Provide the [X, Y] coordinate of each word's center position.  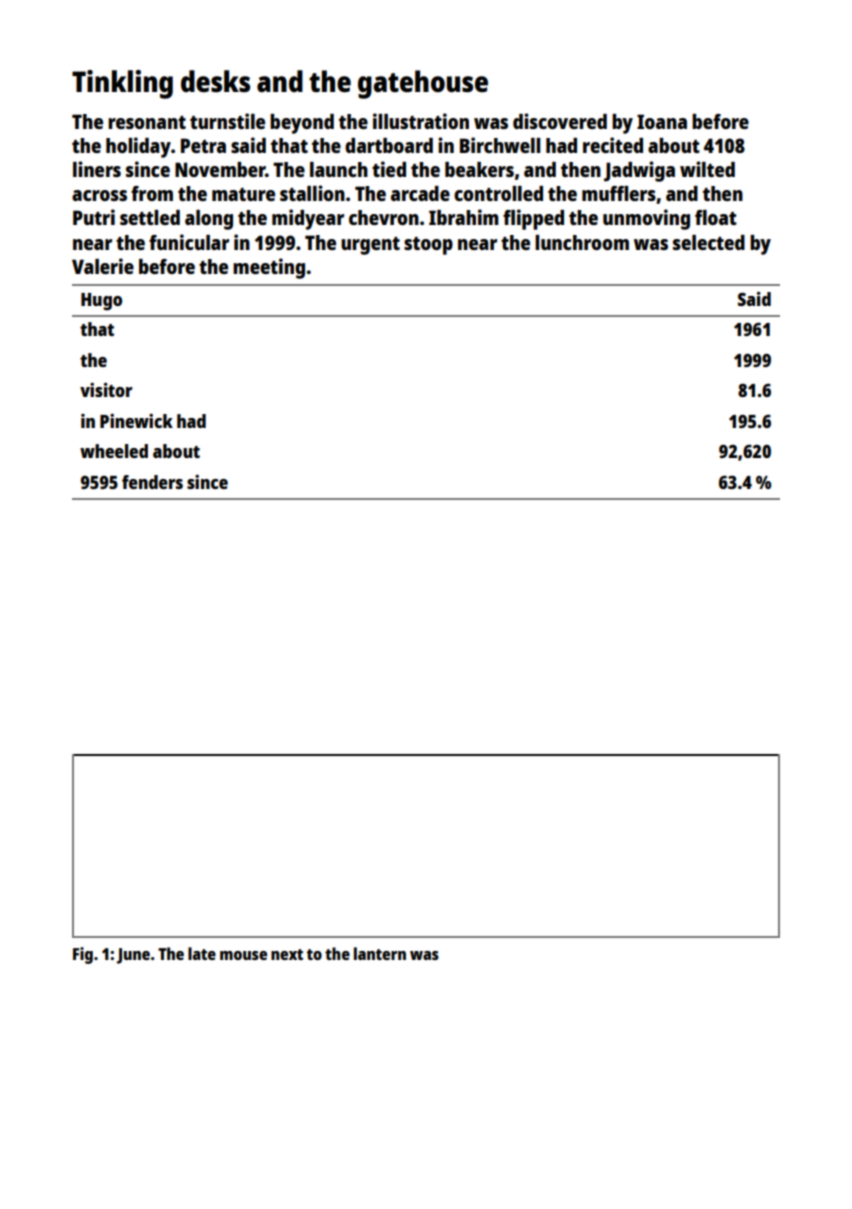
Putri [94, 217]
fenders [152, 482]
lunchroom [582, 242]
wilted [707, 169]
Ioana [662, 121]
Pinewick [136, 421]
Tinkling [122, 84]
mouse [243, 955]
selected [709, 242]
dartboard [389, 145]
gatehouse [423, 84]
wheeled [114, 451]
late [202, 953]
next [287, 954]
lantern [380, 953]
